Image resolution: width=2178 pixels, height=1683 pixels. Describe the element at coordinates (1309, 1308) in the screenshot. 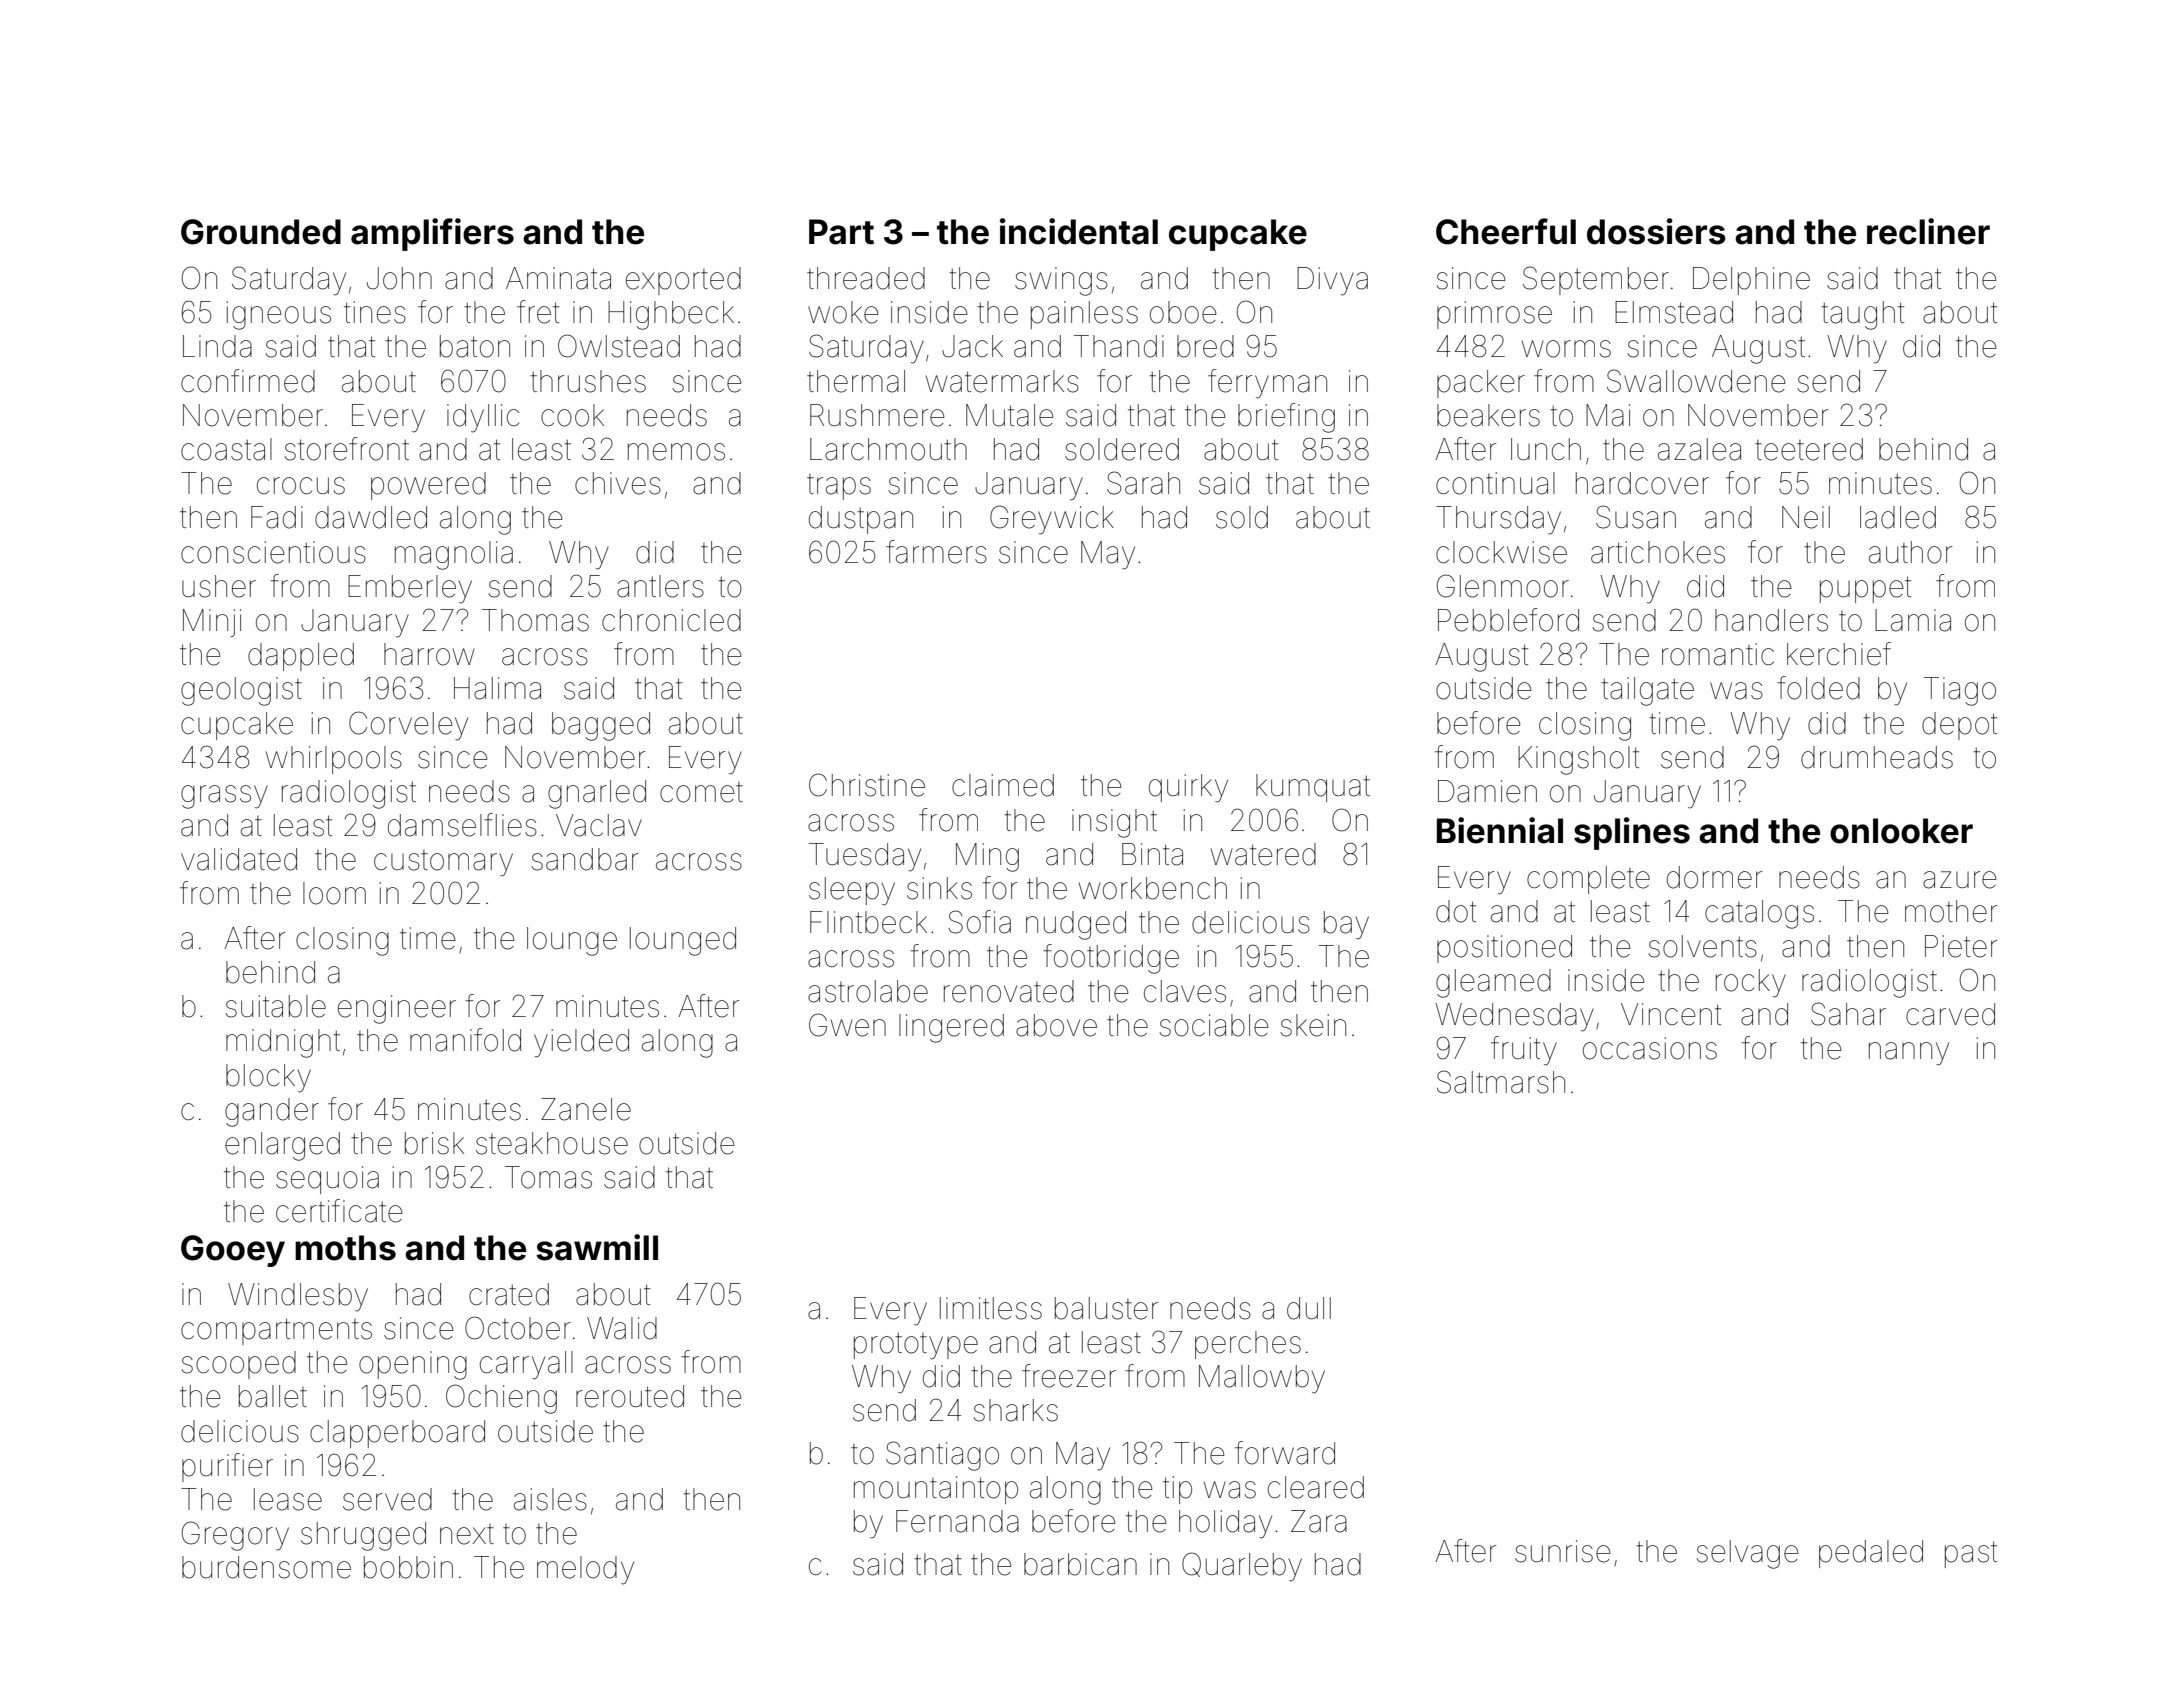

I see `dull` at that location.
